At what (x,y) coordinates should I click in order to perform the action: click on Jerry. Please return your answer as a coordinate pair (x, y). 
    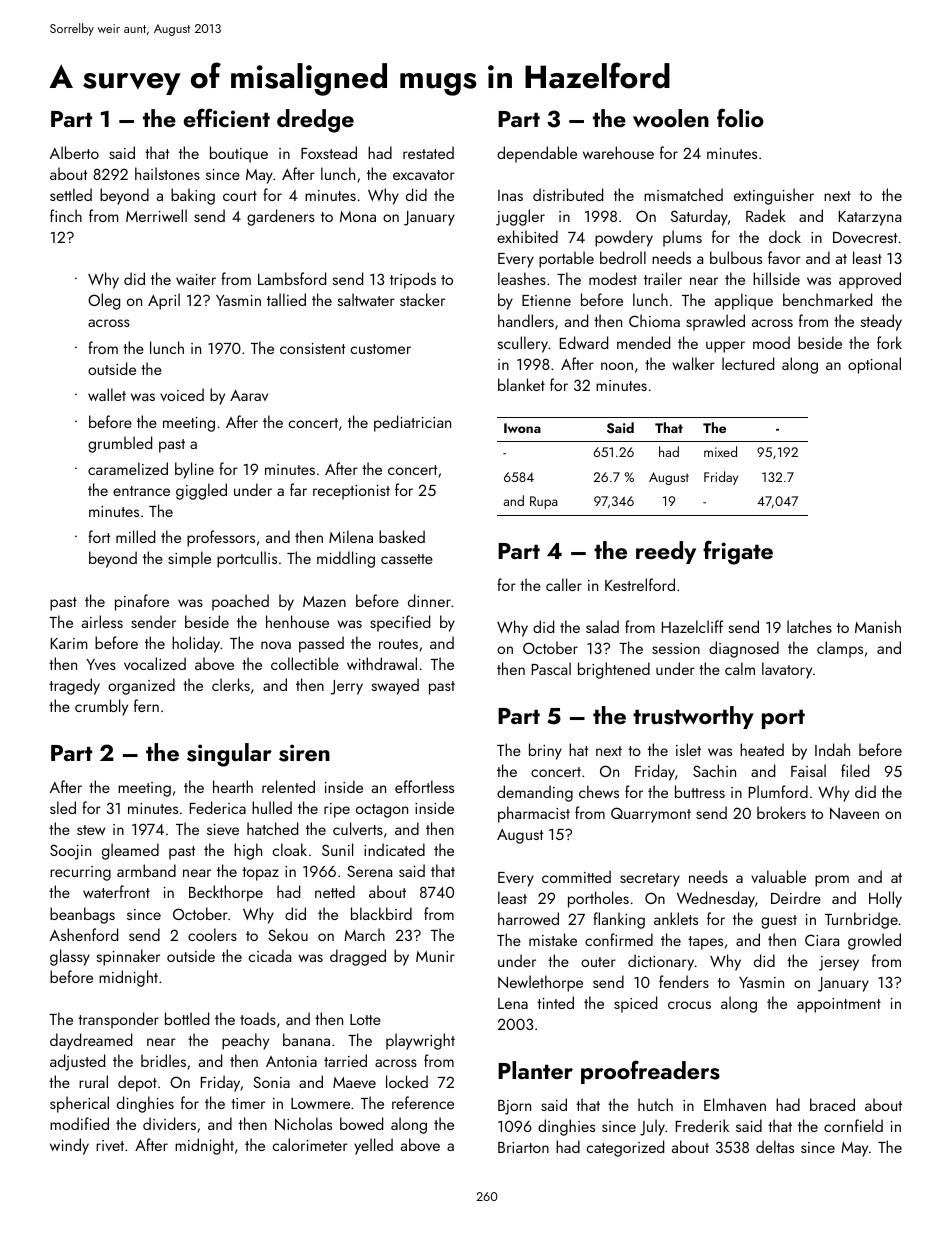
    Looking at the image, I should click on (347, 687).
